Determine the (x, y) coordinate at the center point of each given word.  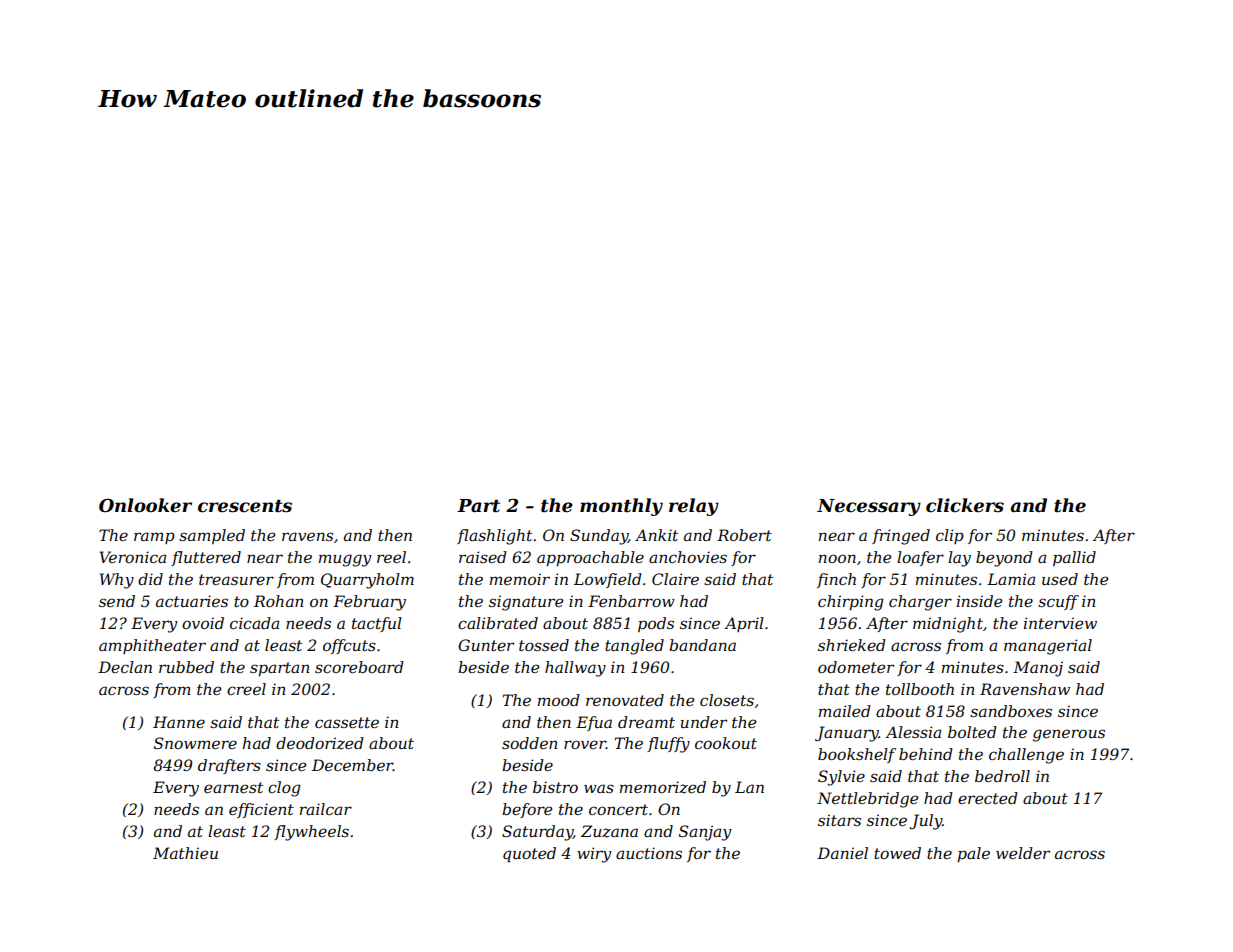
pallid (1074, 558)
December (352, 765)
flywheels (311, 833)
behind (926, 754)
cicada (254, 623)
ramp (154, 538)
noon (837, 558)
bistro (555, 787)
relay (694, 507)
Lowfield (608, 580)
